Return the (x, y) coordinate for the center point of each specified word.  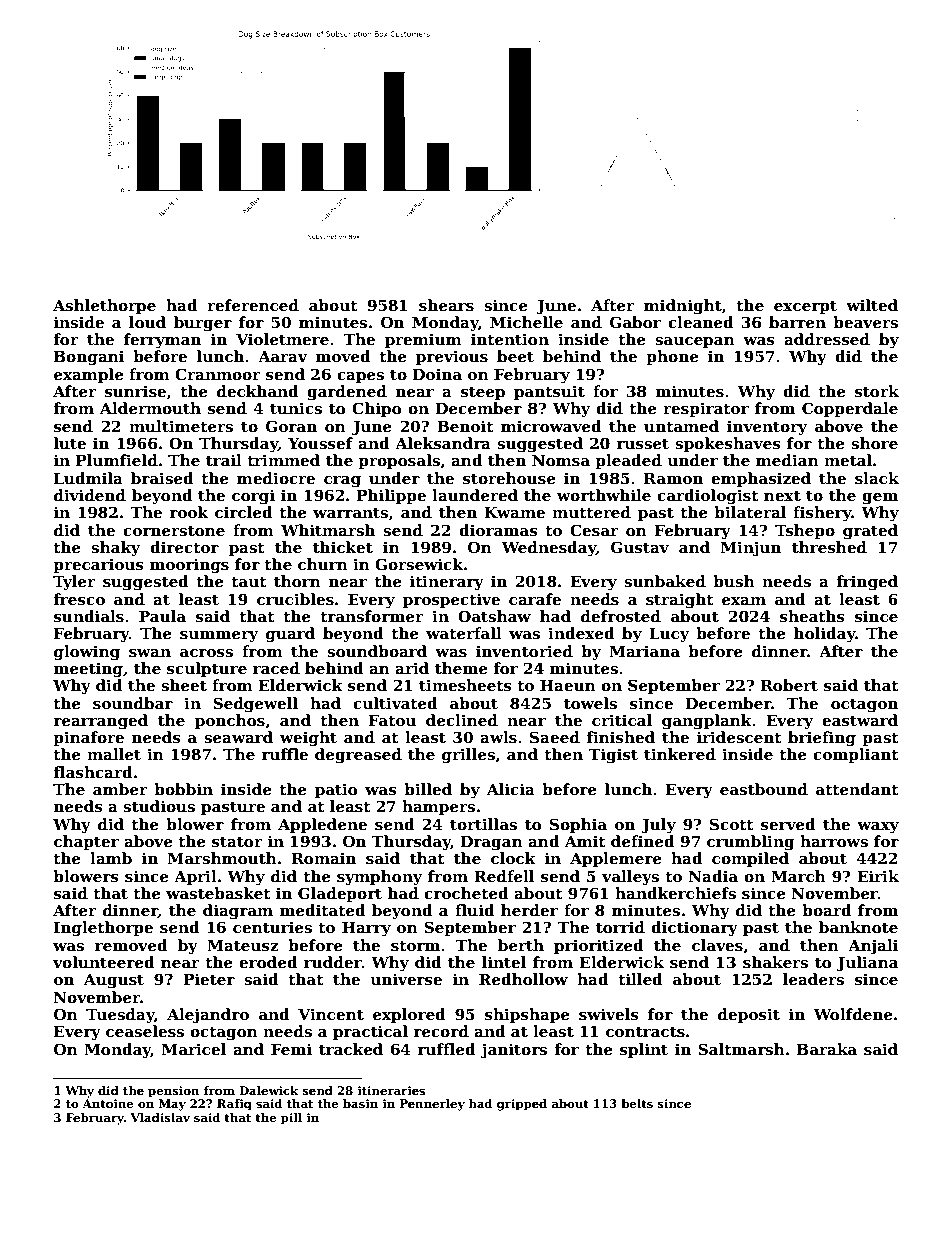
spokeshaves (728, 444)
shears (446, 305)
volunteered (104, 962)
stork (877, 391)
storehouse (509, 478)
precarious (98, 565)
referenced (253, 305)
